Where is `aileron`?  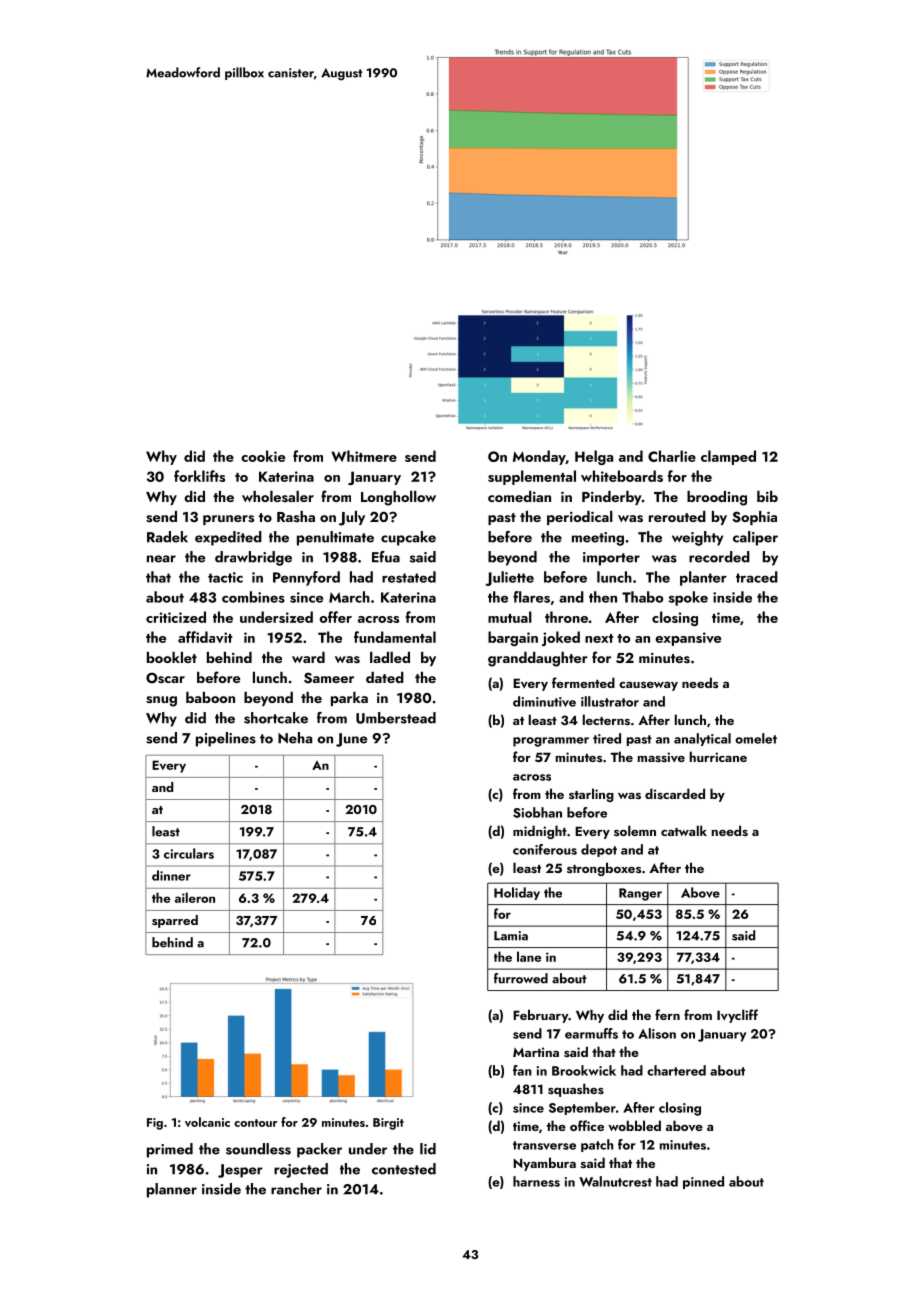 aileron is located at coordinates (195, 897).
